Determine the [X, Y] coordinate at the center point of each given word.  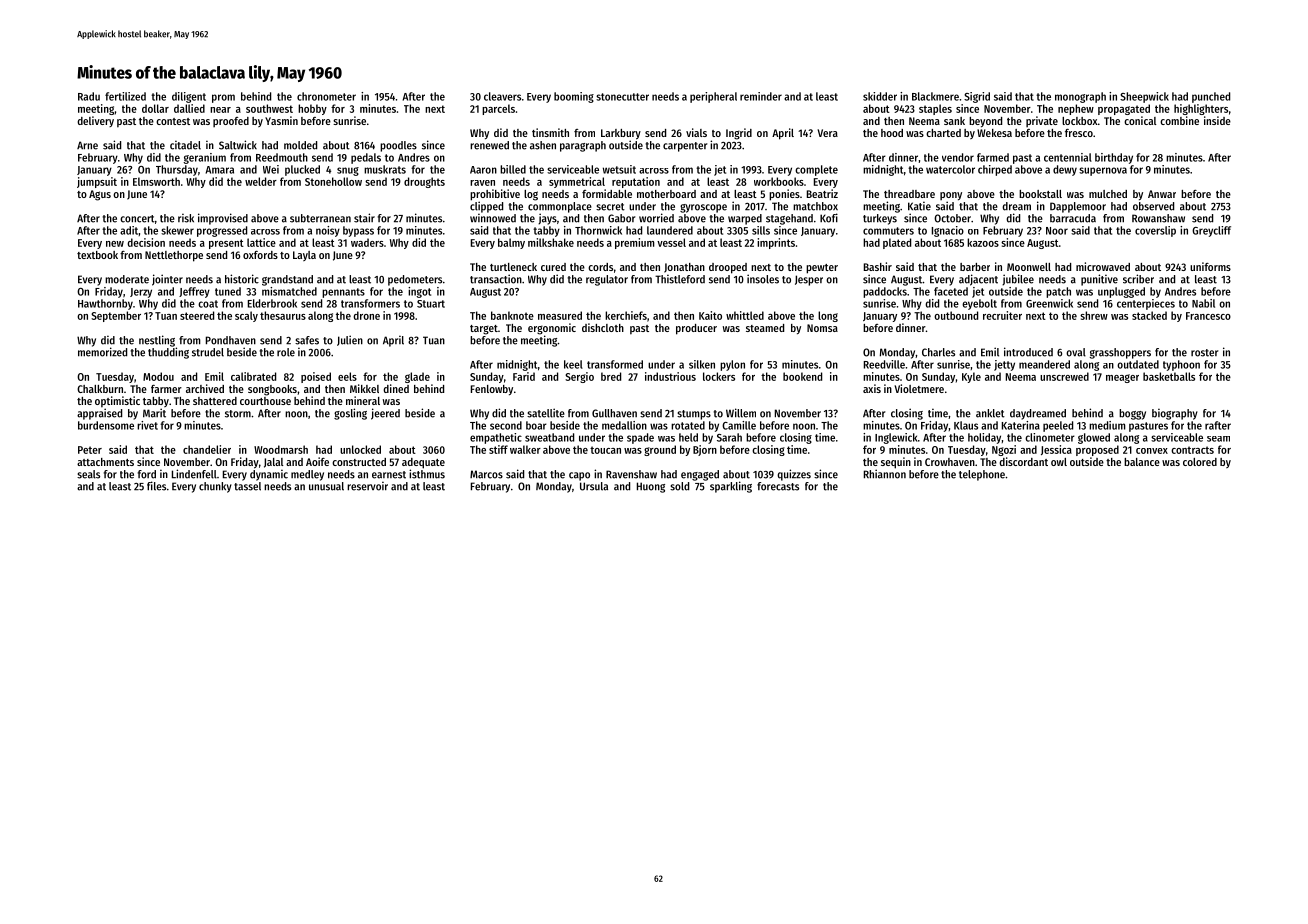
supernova [1103, 171]
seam [1218, 439]
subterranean [320, 218]
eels [347, 376]
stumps [694, 415]
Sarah [729, 437]
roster [1205, 353]
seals [88, 474]
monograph [1080, 97]
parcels [498, 109]
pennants [343, 293]
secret [610, 207]
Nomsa [822, 328]
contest [173, 121]
